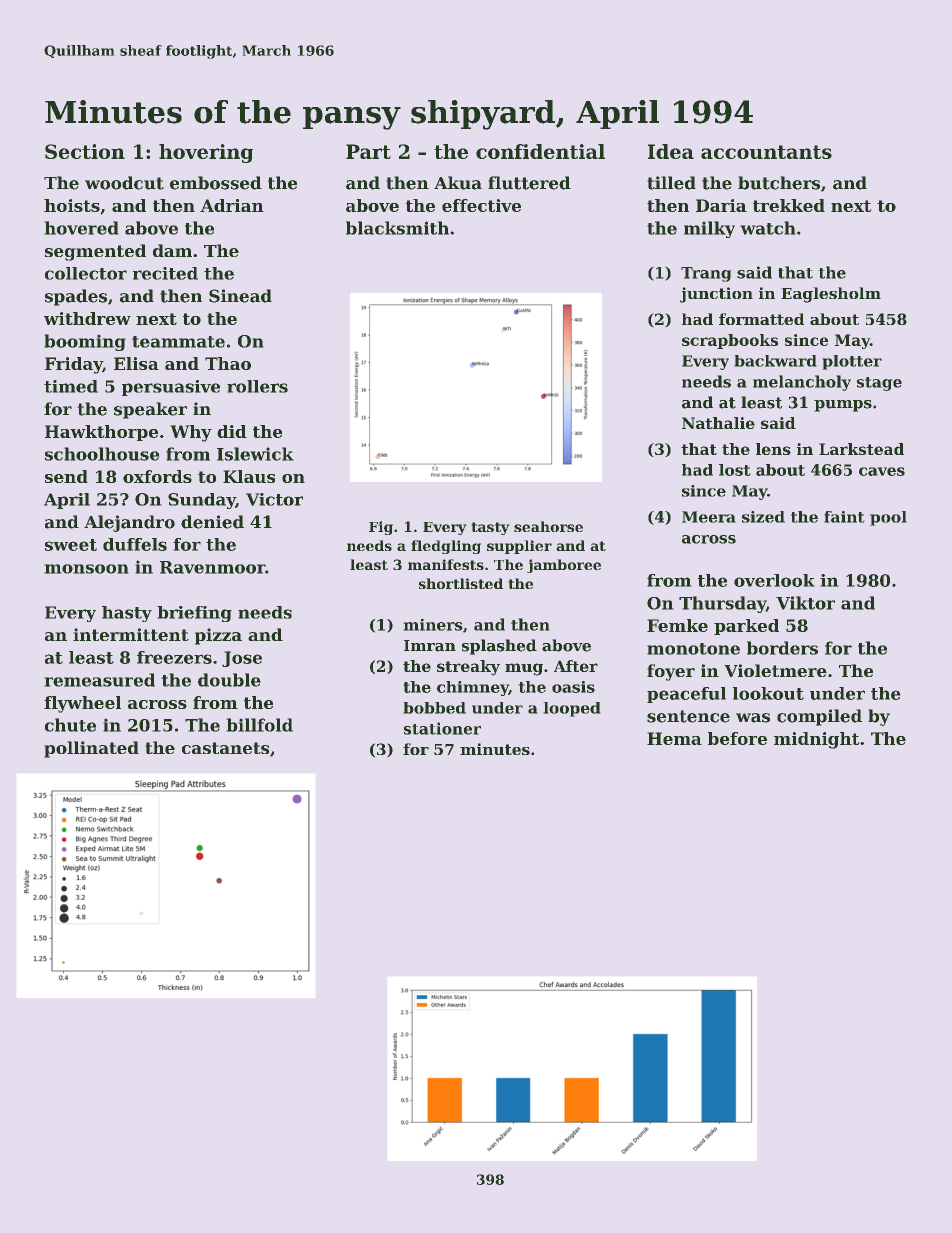  What do you see at coordinates (434, 708) in the screenshot?
I see `bobbed` at bounding box center [434, 708].
